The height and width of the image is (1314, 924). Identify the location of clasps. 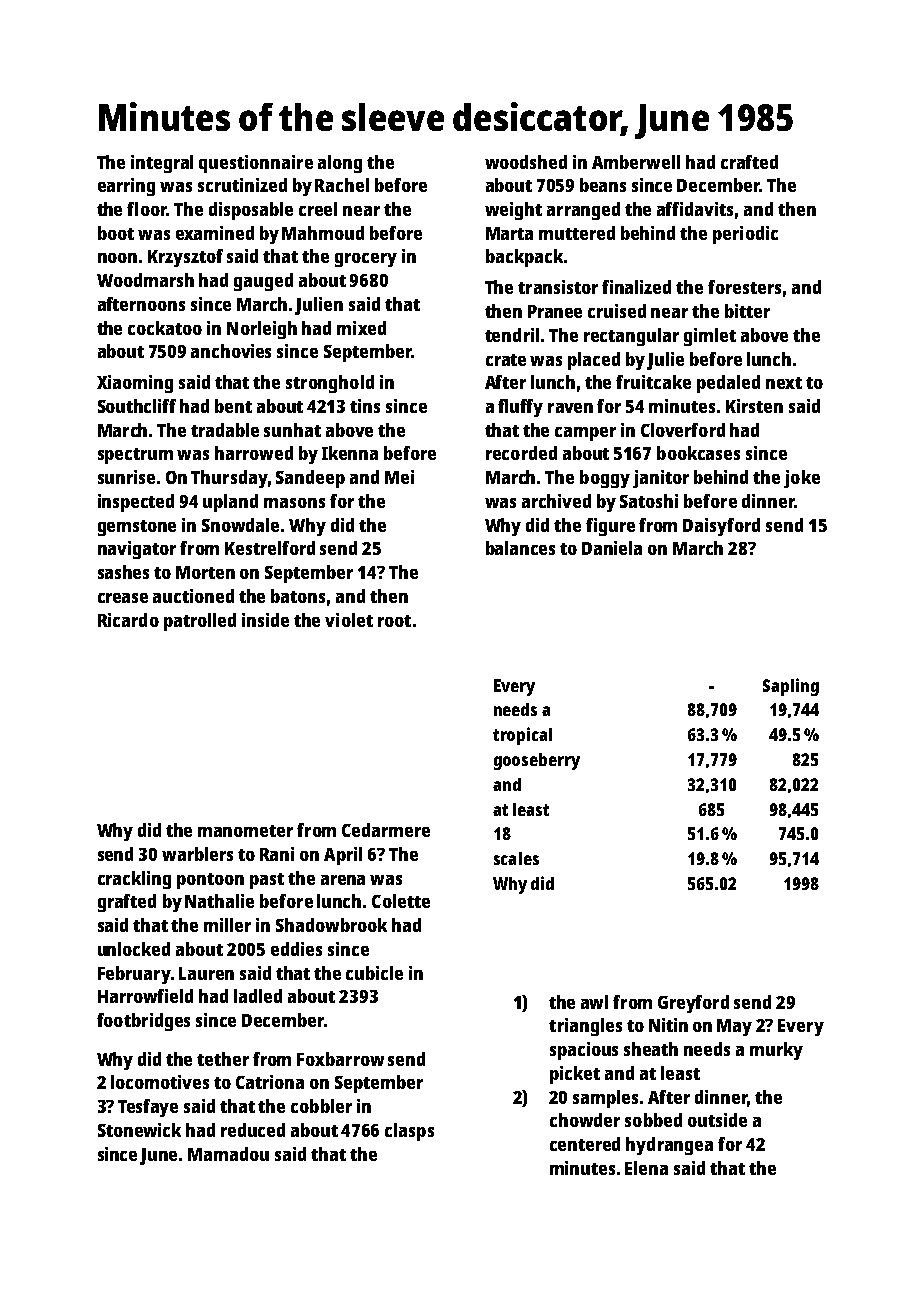
(409, 1132).
